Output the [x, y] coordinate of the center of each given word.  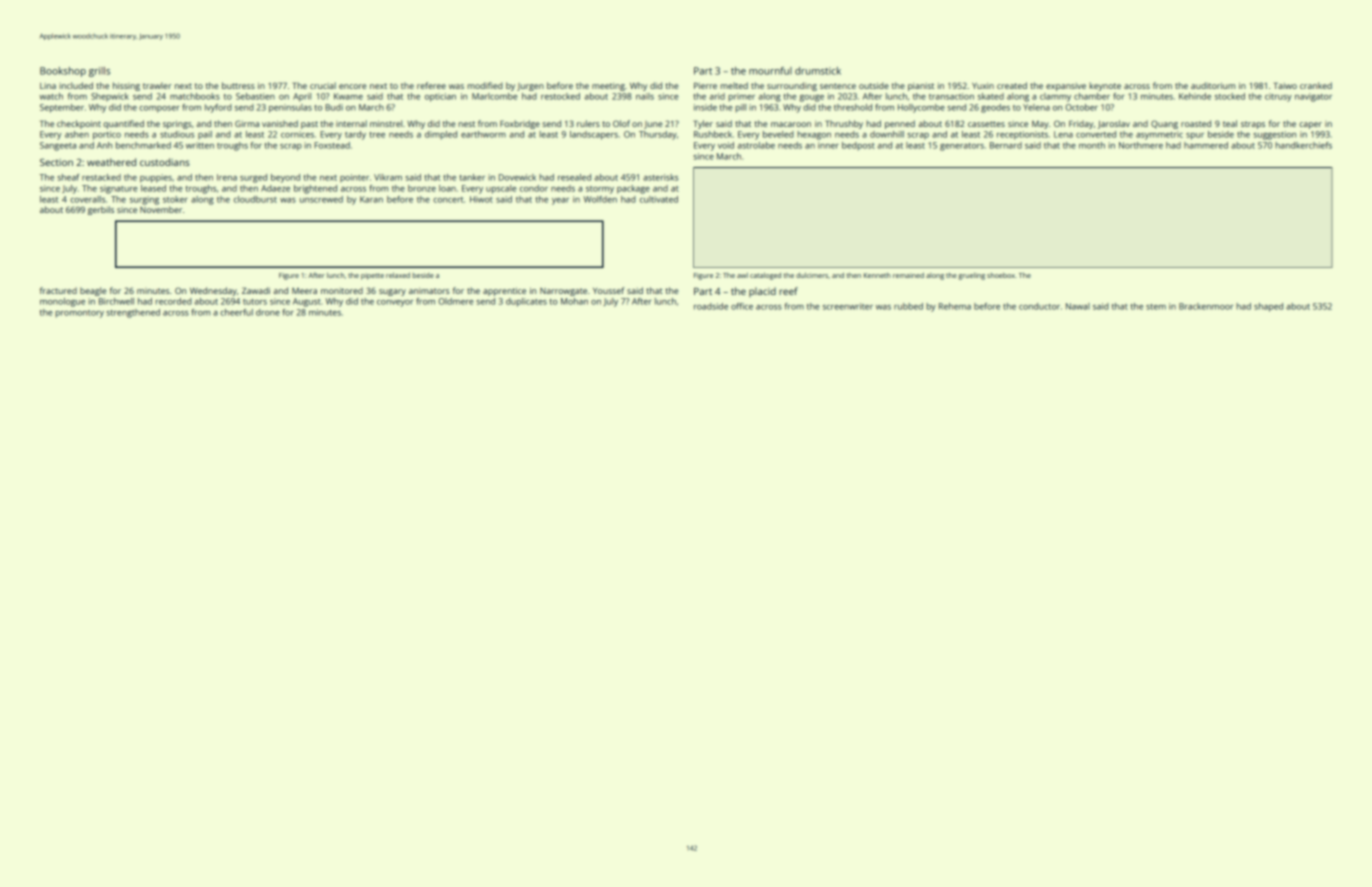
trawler [157, 85]
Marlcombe [495, 96]
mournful [770, 71]
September [62, 108]
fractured [58, 290]
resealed [574, 177]
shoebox [1001, 275]
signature [119, 189]
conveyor [395, 303]
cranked [1316, 85]
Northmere [1141, 145]
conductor [1039, 306]
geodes [995, 108]
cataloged [765, 276]
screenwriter [848, 306]
